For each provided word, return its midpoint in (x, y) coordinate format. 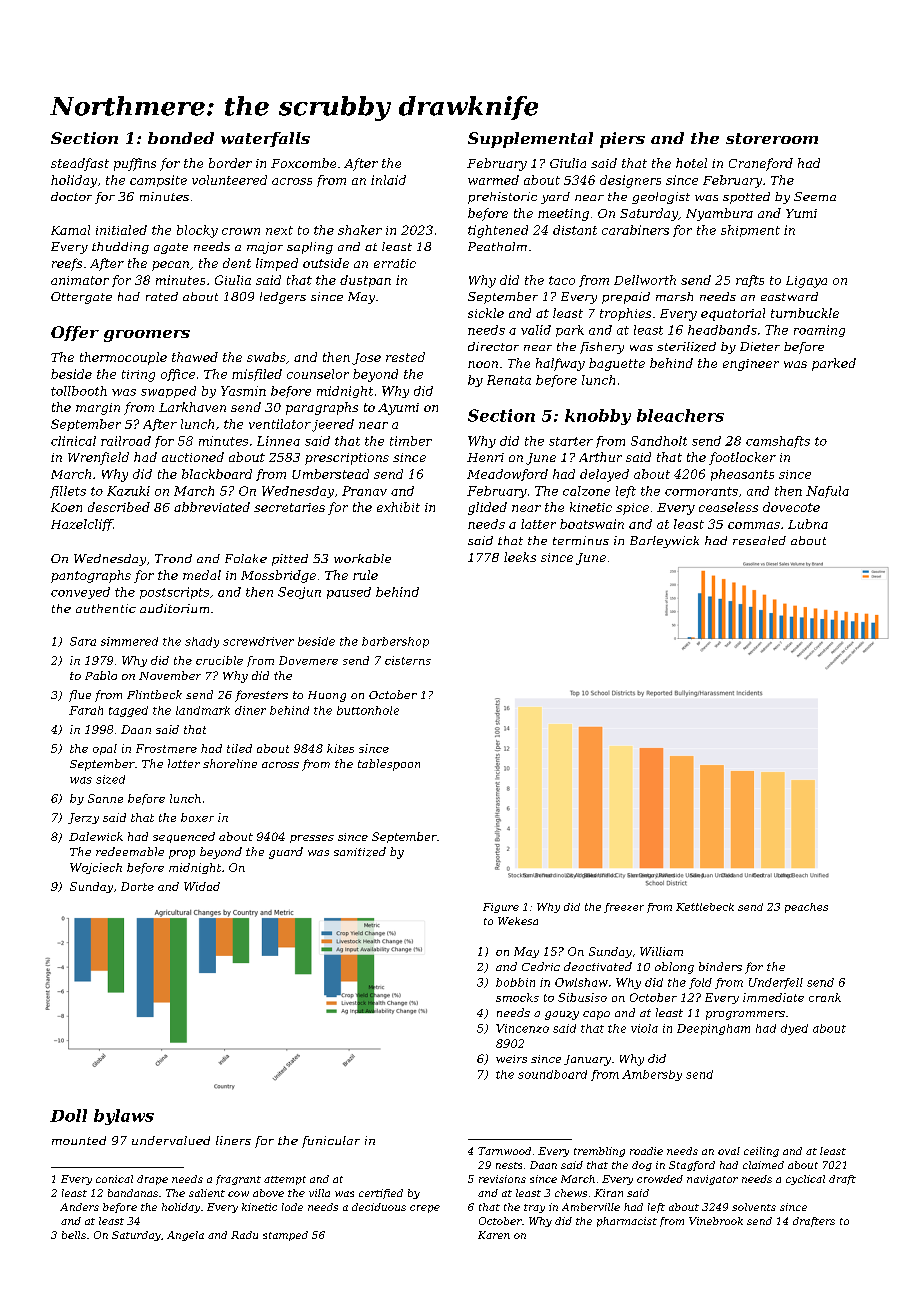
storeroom (772, 138)
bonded (181, 138)
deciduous (379, 1207)
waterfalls (265, 139)
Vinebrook (716, 1221)
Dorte (137, 886)
